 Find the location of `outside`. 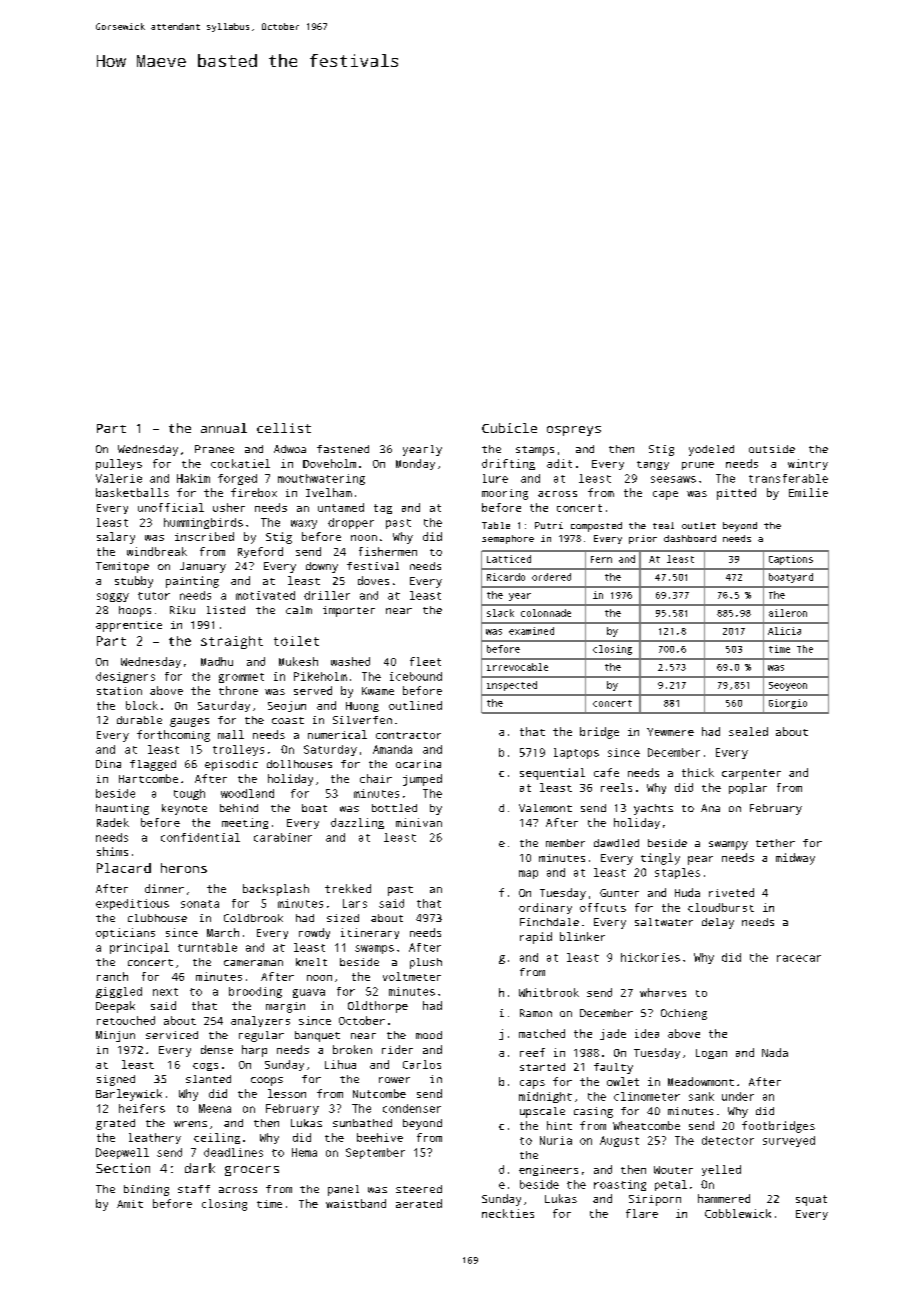

outside is located at coordinates (772, 449).
